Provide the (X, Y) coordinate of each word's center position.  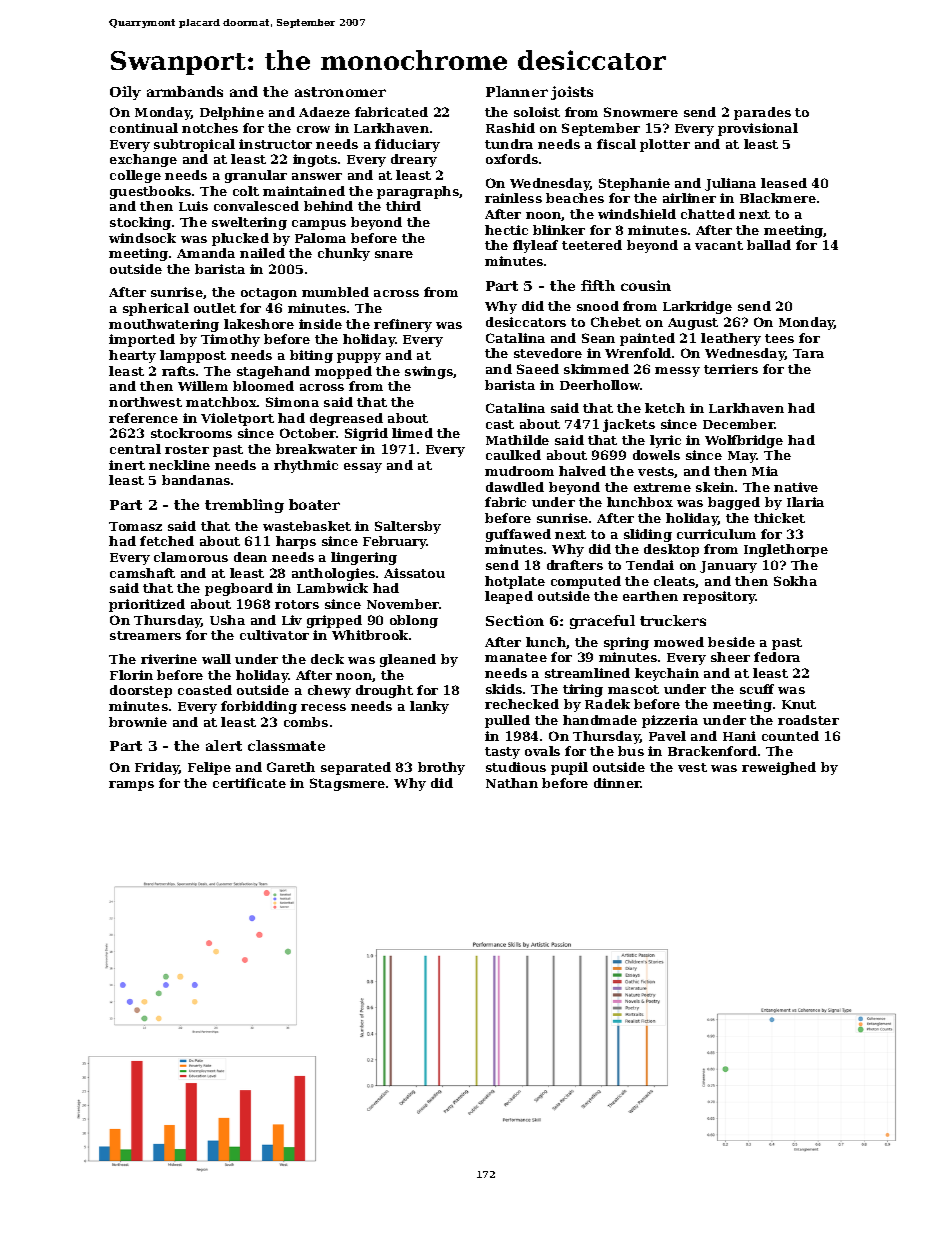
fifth (598, 285)
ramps (131, 786)
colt (246, 191)
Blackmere (778, 198)
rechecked (522, 704)
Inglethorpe (786, 550)
